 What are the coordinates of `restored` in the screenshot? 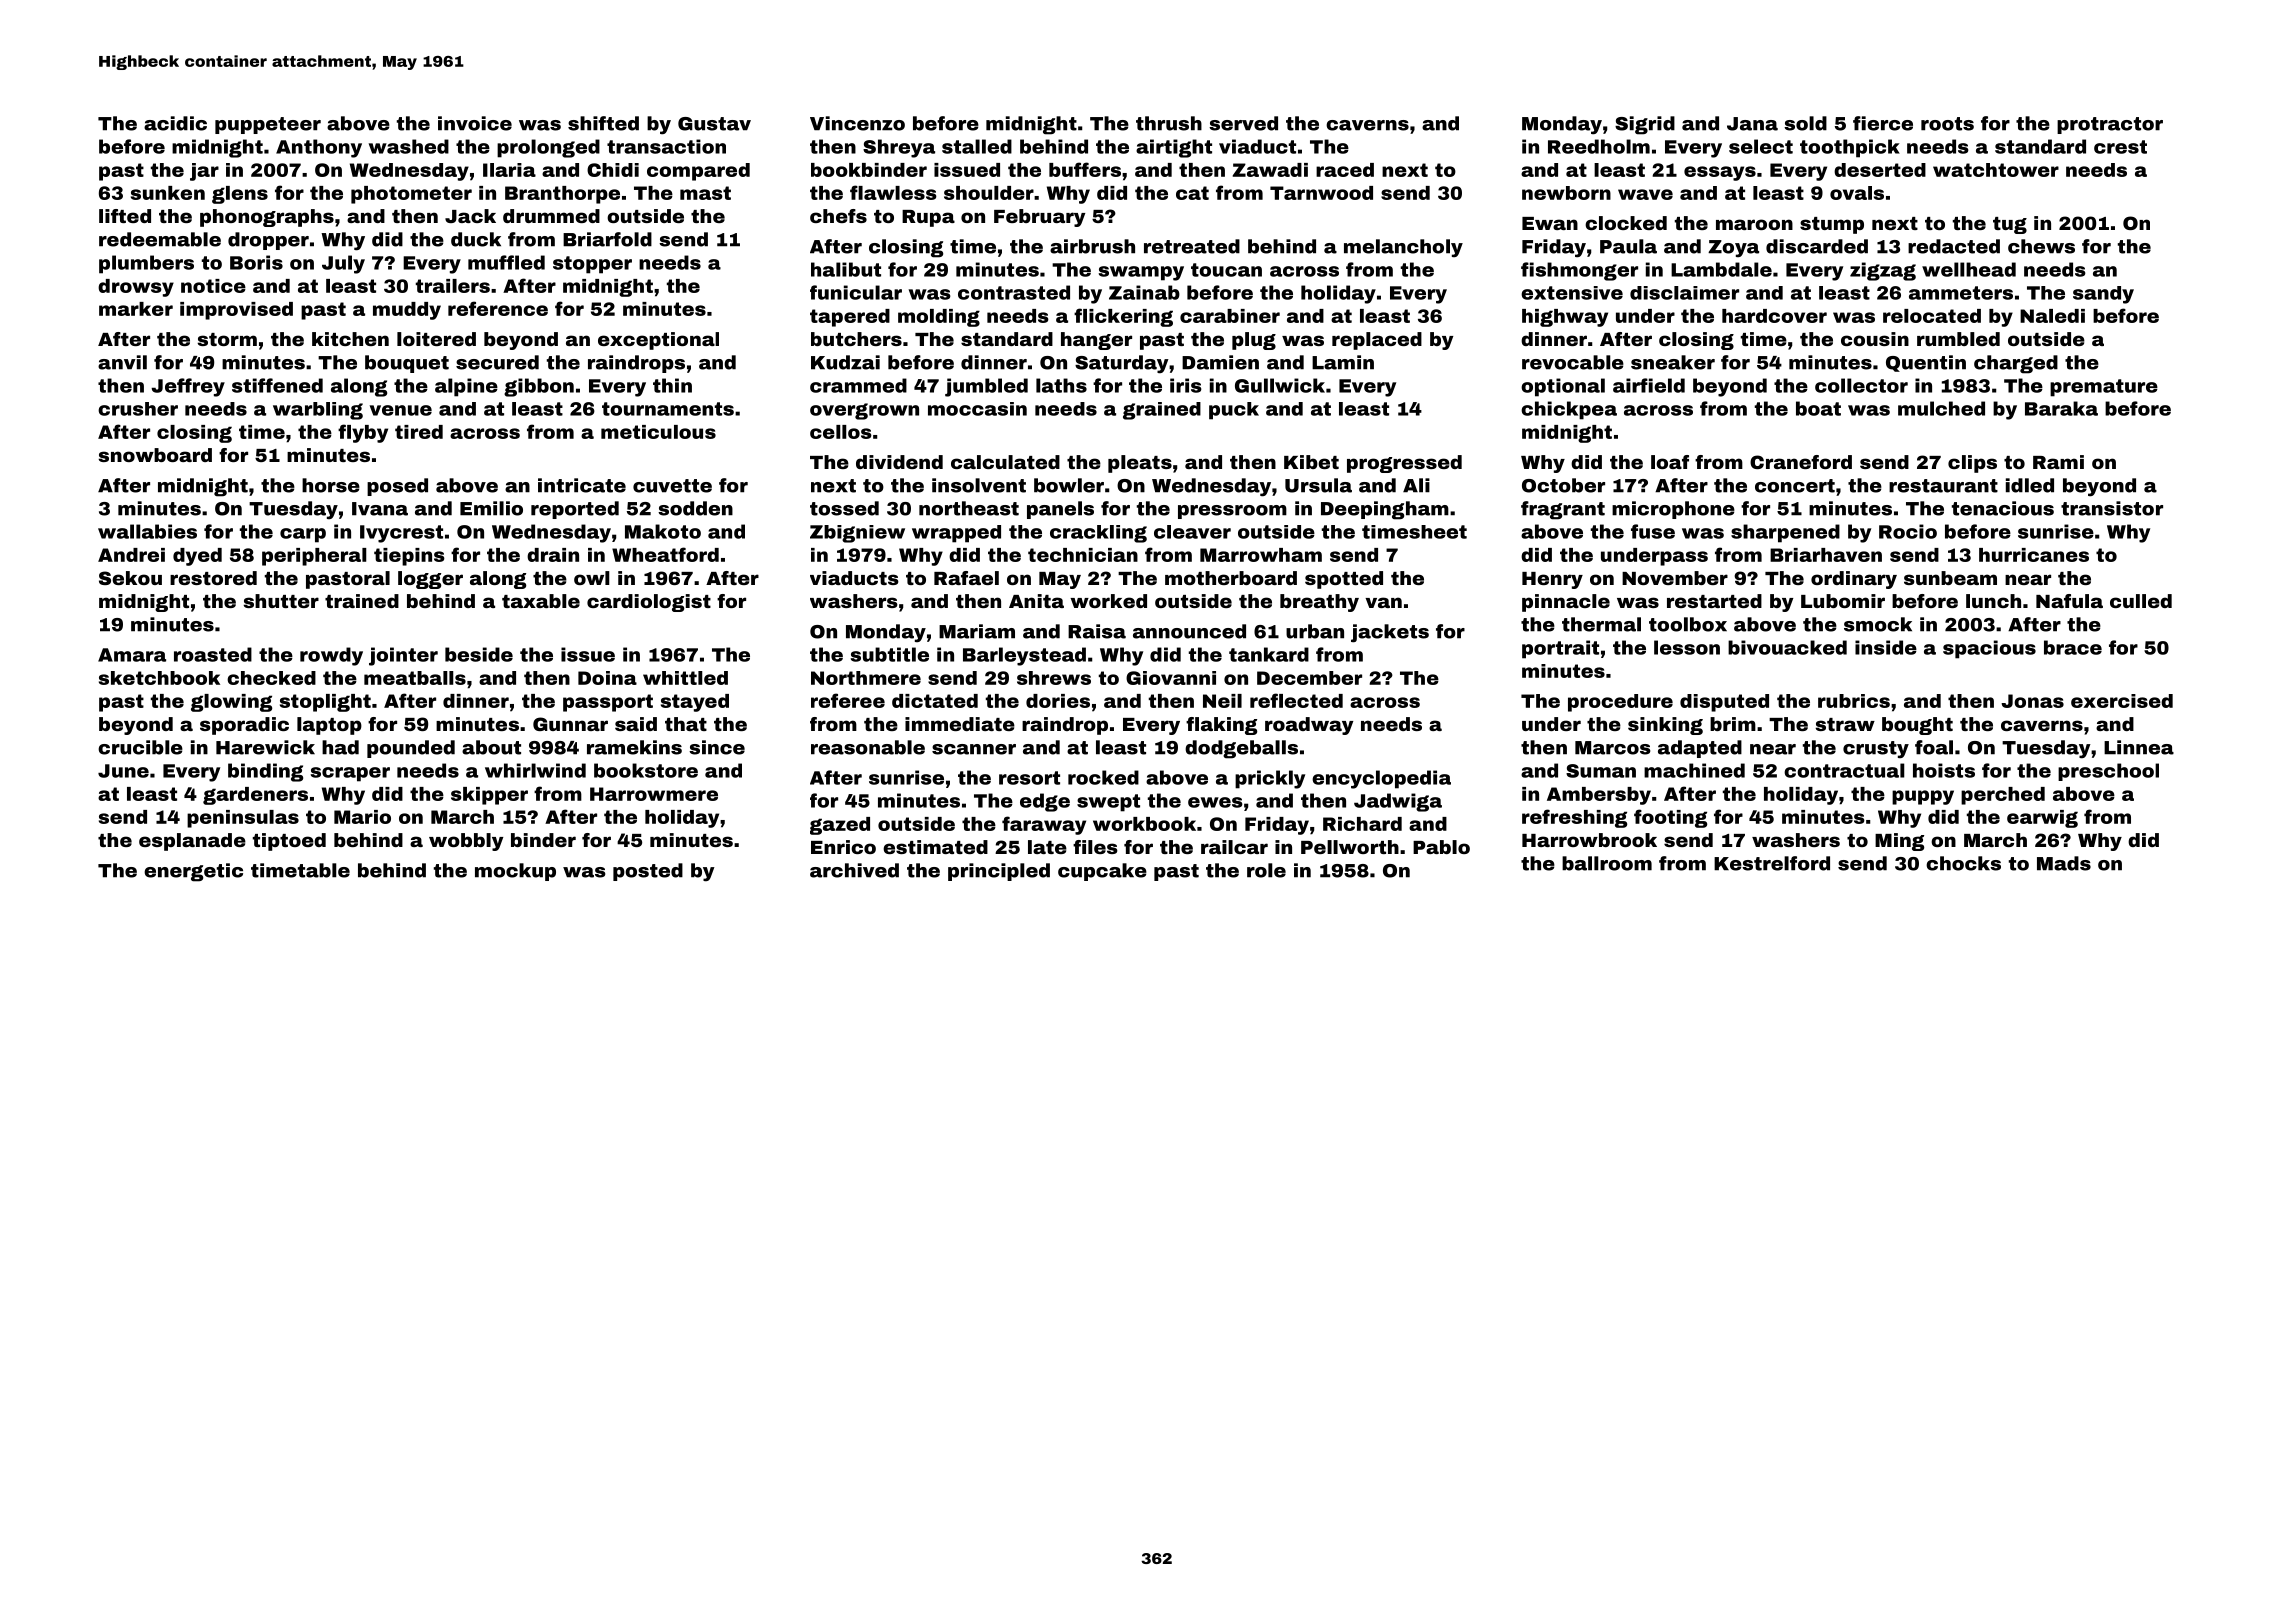 It's located at (213, 578).
